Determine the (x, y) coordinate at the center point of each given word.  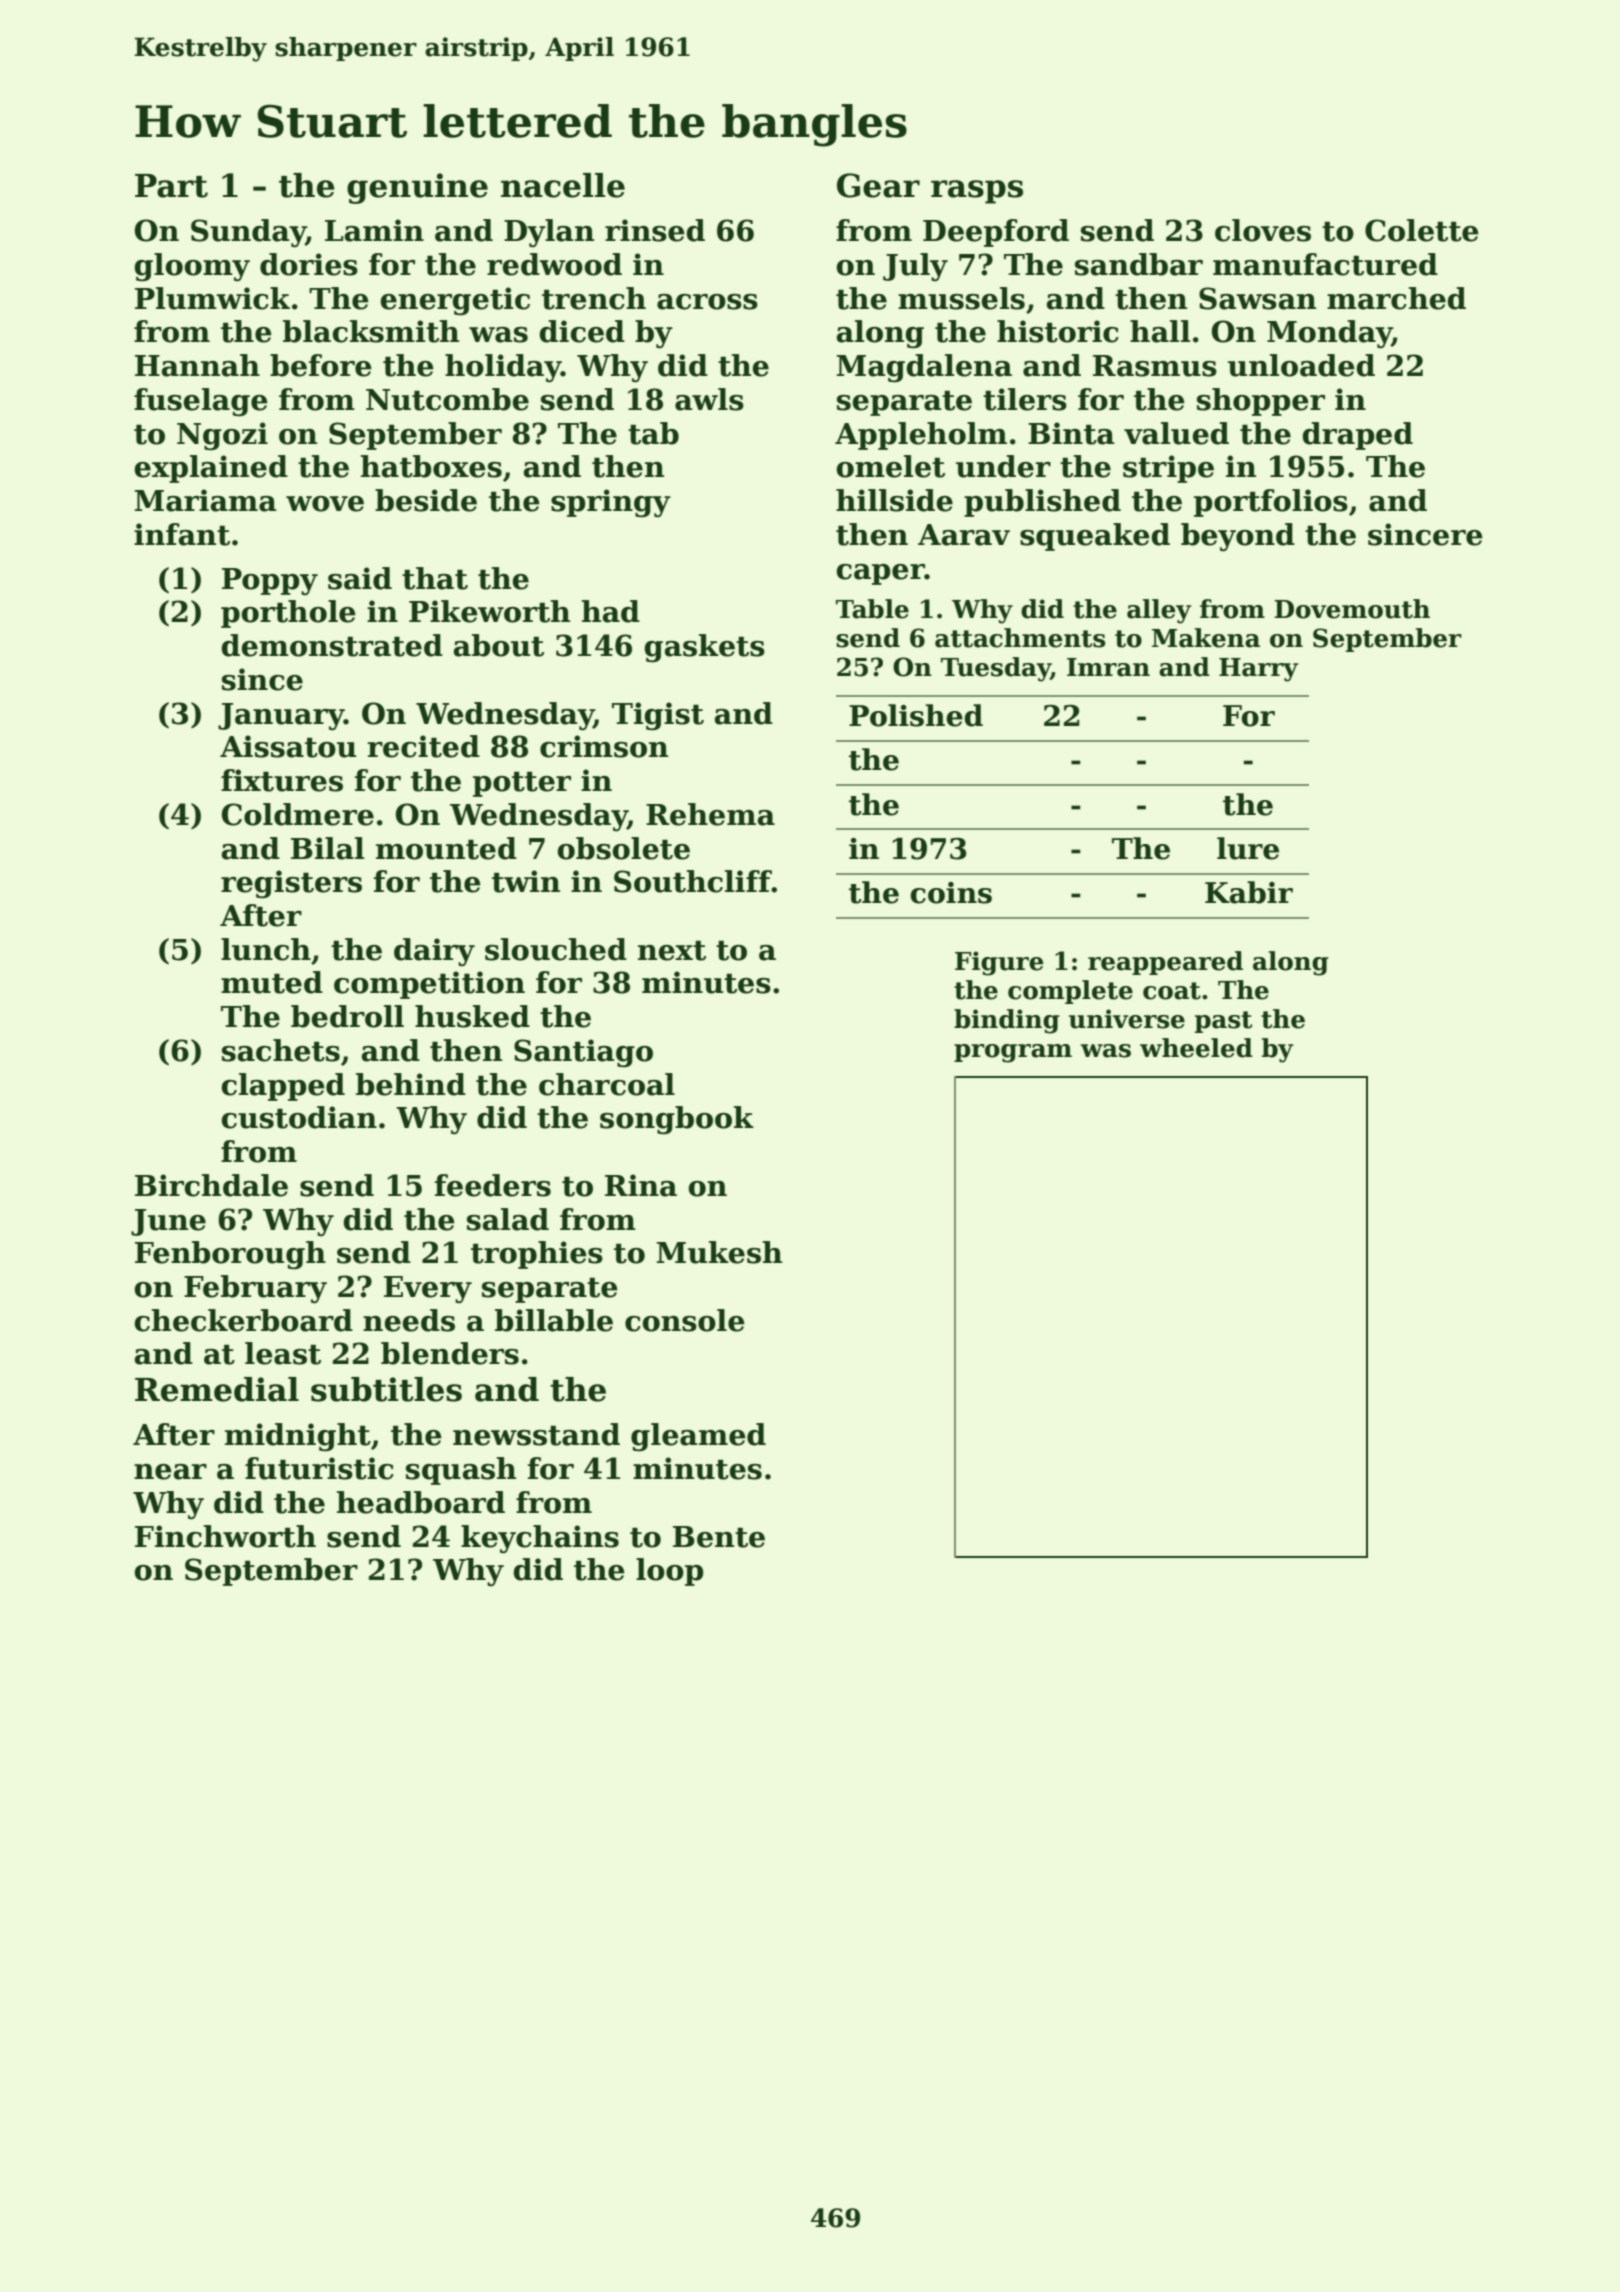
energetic (455, 301)
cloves (1263, 230)
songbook (677, 1120)
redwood (554, 264)
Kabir (1249, 892)
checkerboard (243, 1320)
